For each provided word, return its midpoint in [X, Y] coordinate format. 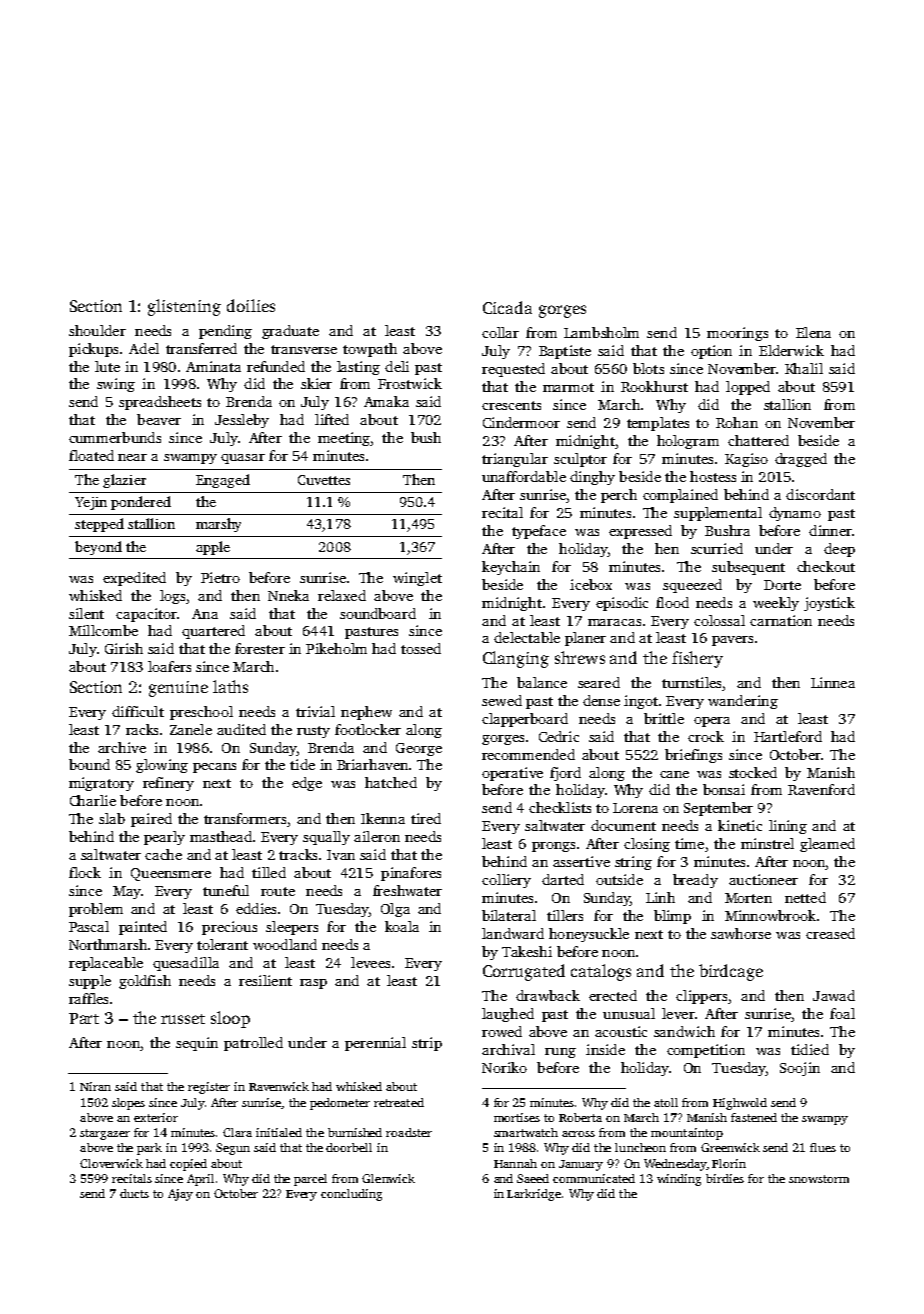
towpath [370, 350]
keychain [511, 568]
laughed [508, 1015]
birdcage [731, 972]
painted [143, 928]
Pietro [220, 577]
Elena [813, 332]
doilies [251, 305]
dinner [830, 530]
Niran [95, 1086]
